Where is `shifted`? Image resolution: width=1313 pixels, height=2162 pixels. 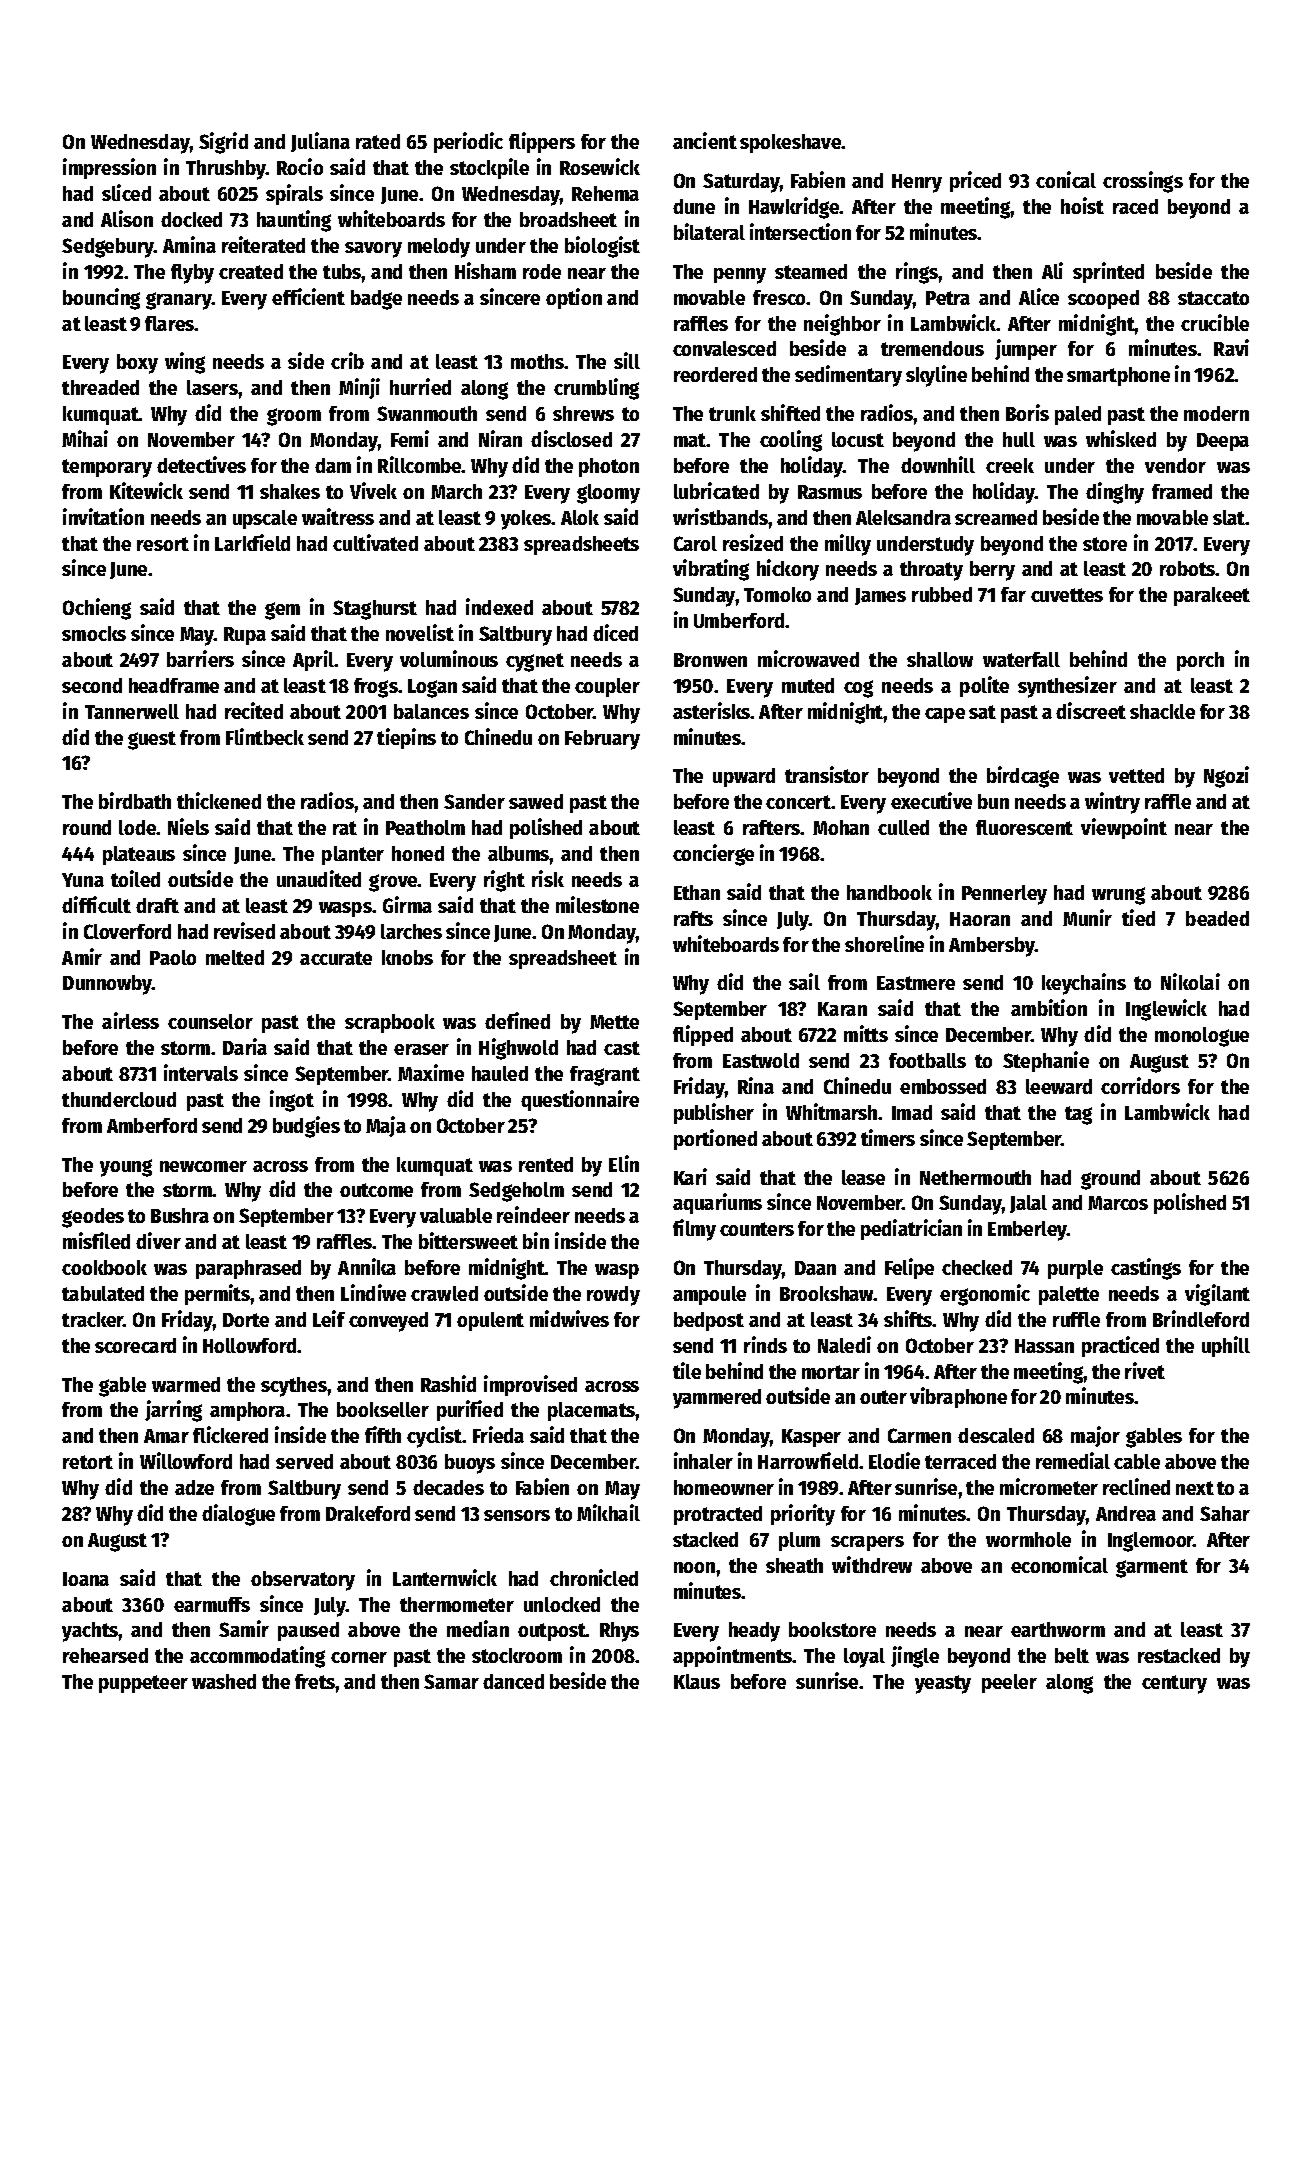 shifted is located at coordinates (790, 412).
